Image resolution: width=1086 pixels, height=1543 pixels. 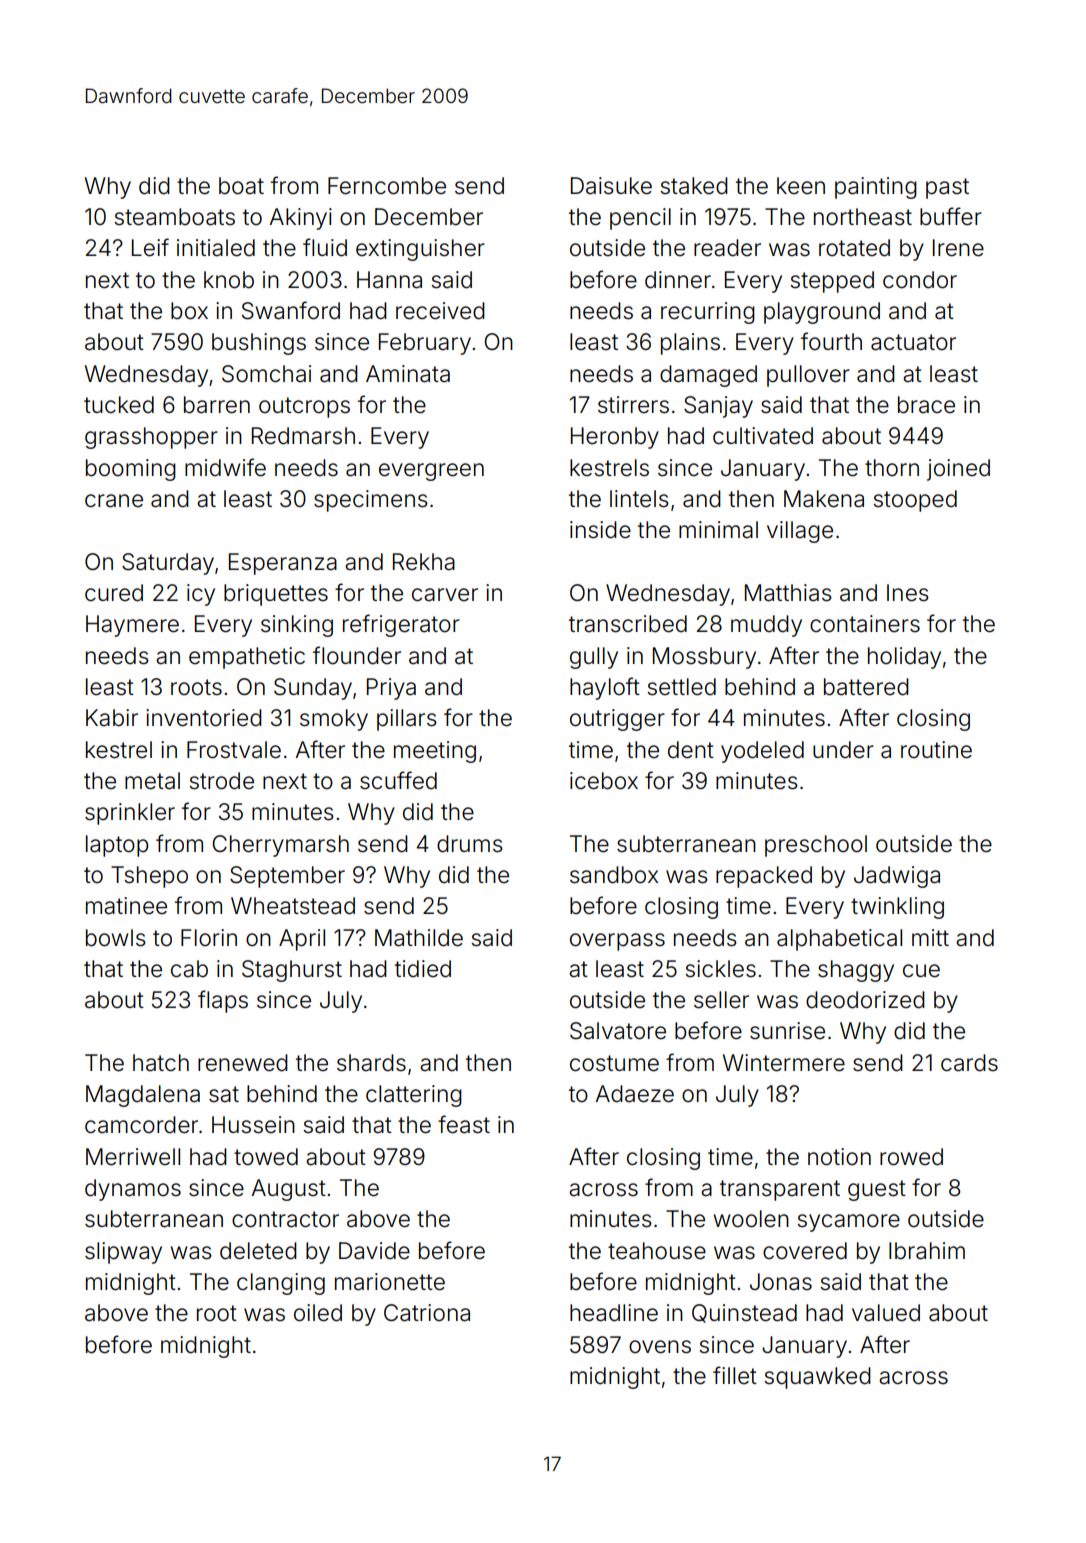 What do you see at coordinates (936, 750) in the document?
I see `routine` at bounding box center [936, 750].
